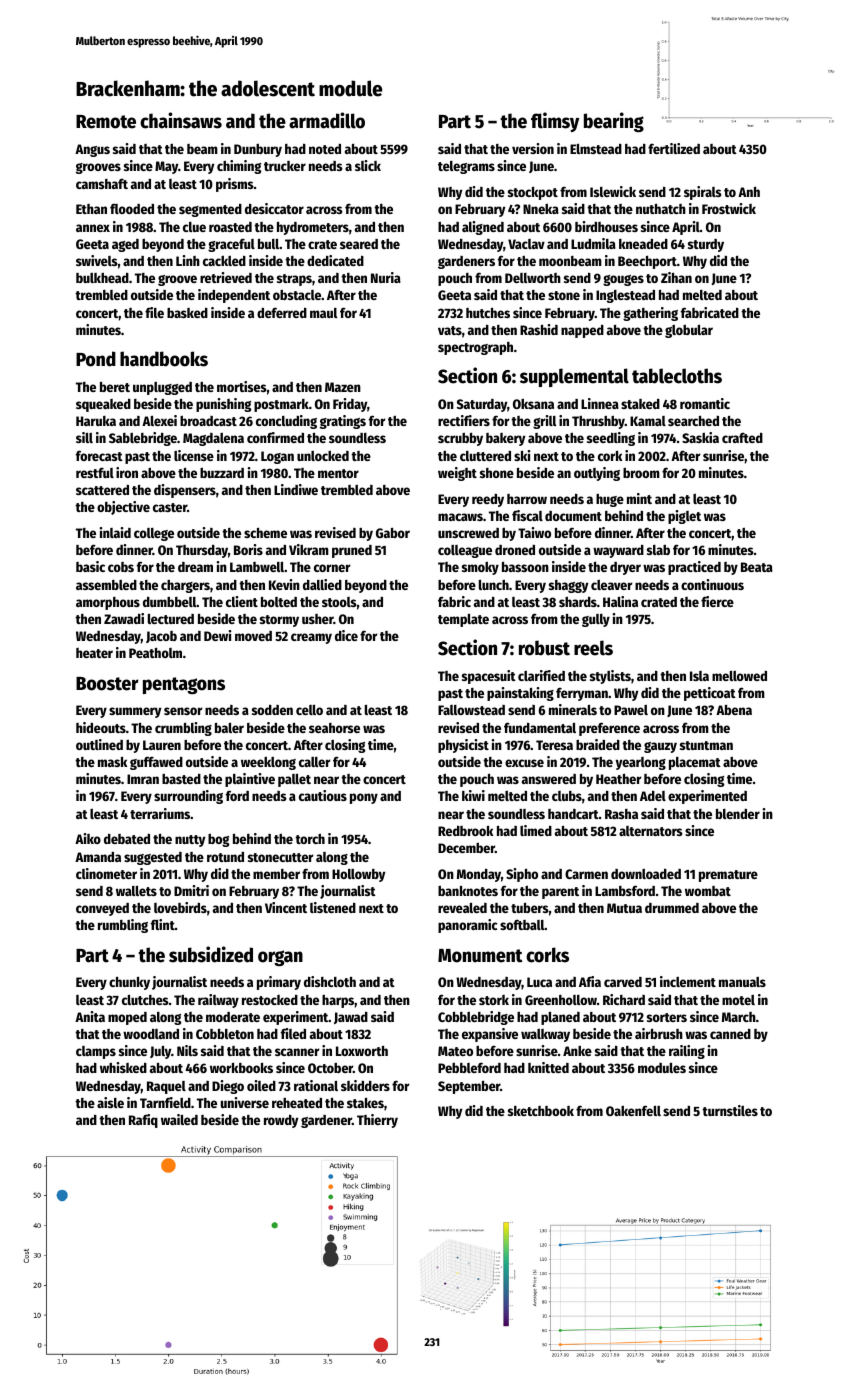 The image size is (849, 1400). I want to click on sketchbook, so click(541, 1111).
